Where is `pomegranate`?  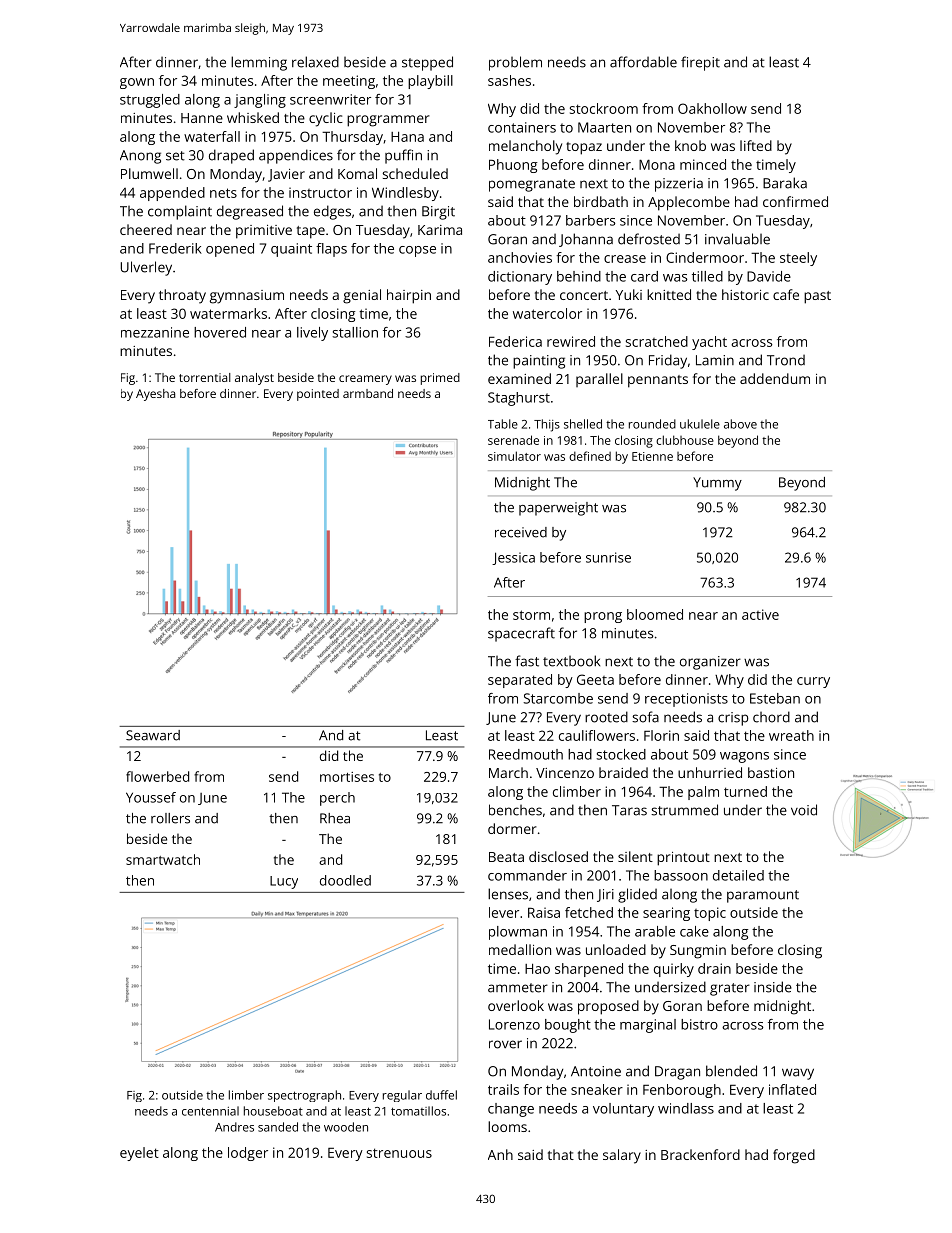
pomegranate is located at coordinates (532, 185).
